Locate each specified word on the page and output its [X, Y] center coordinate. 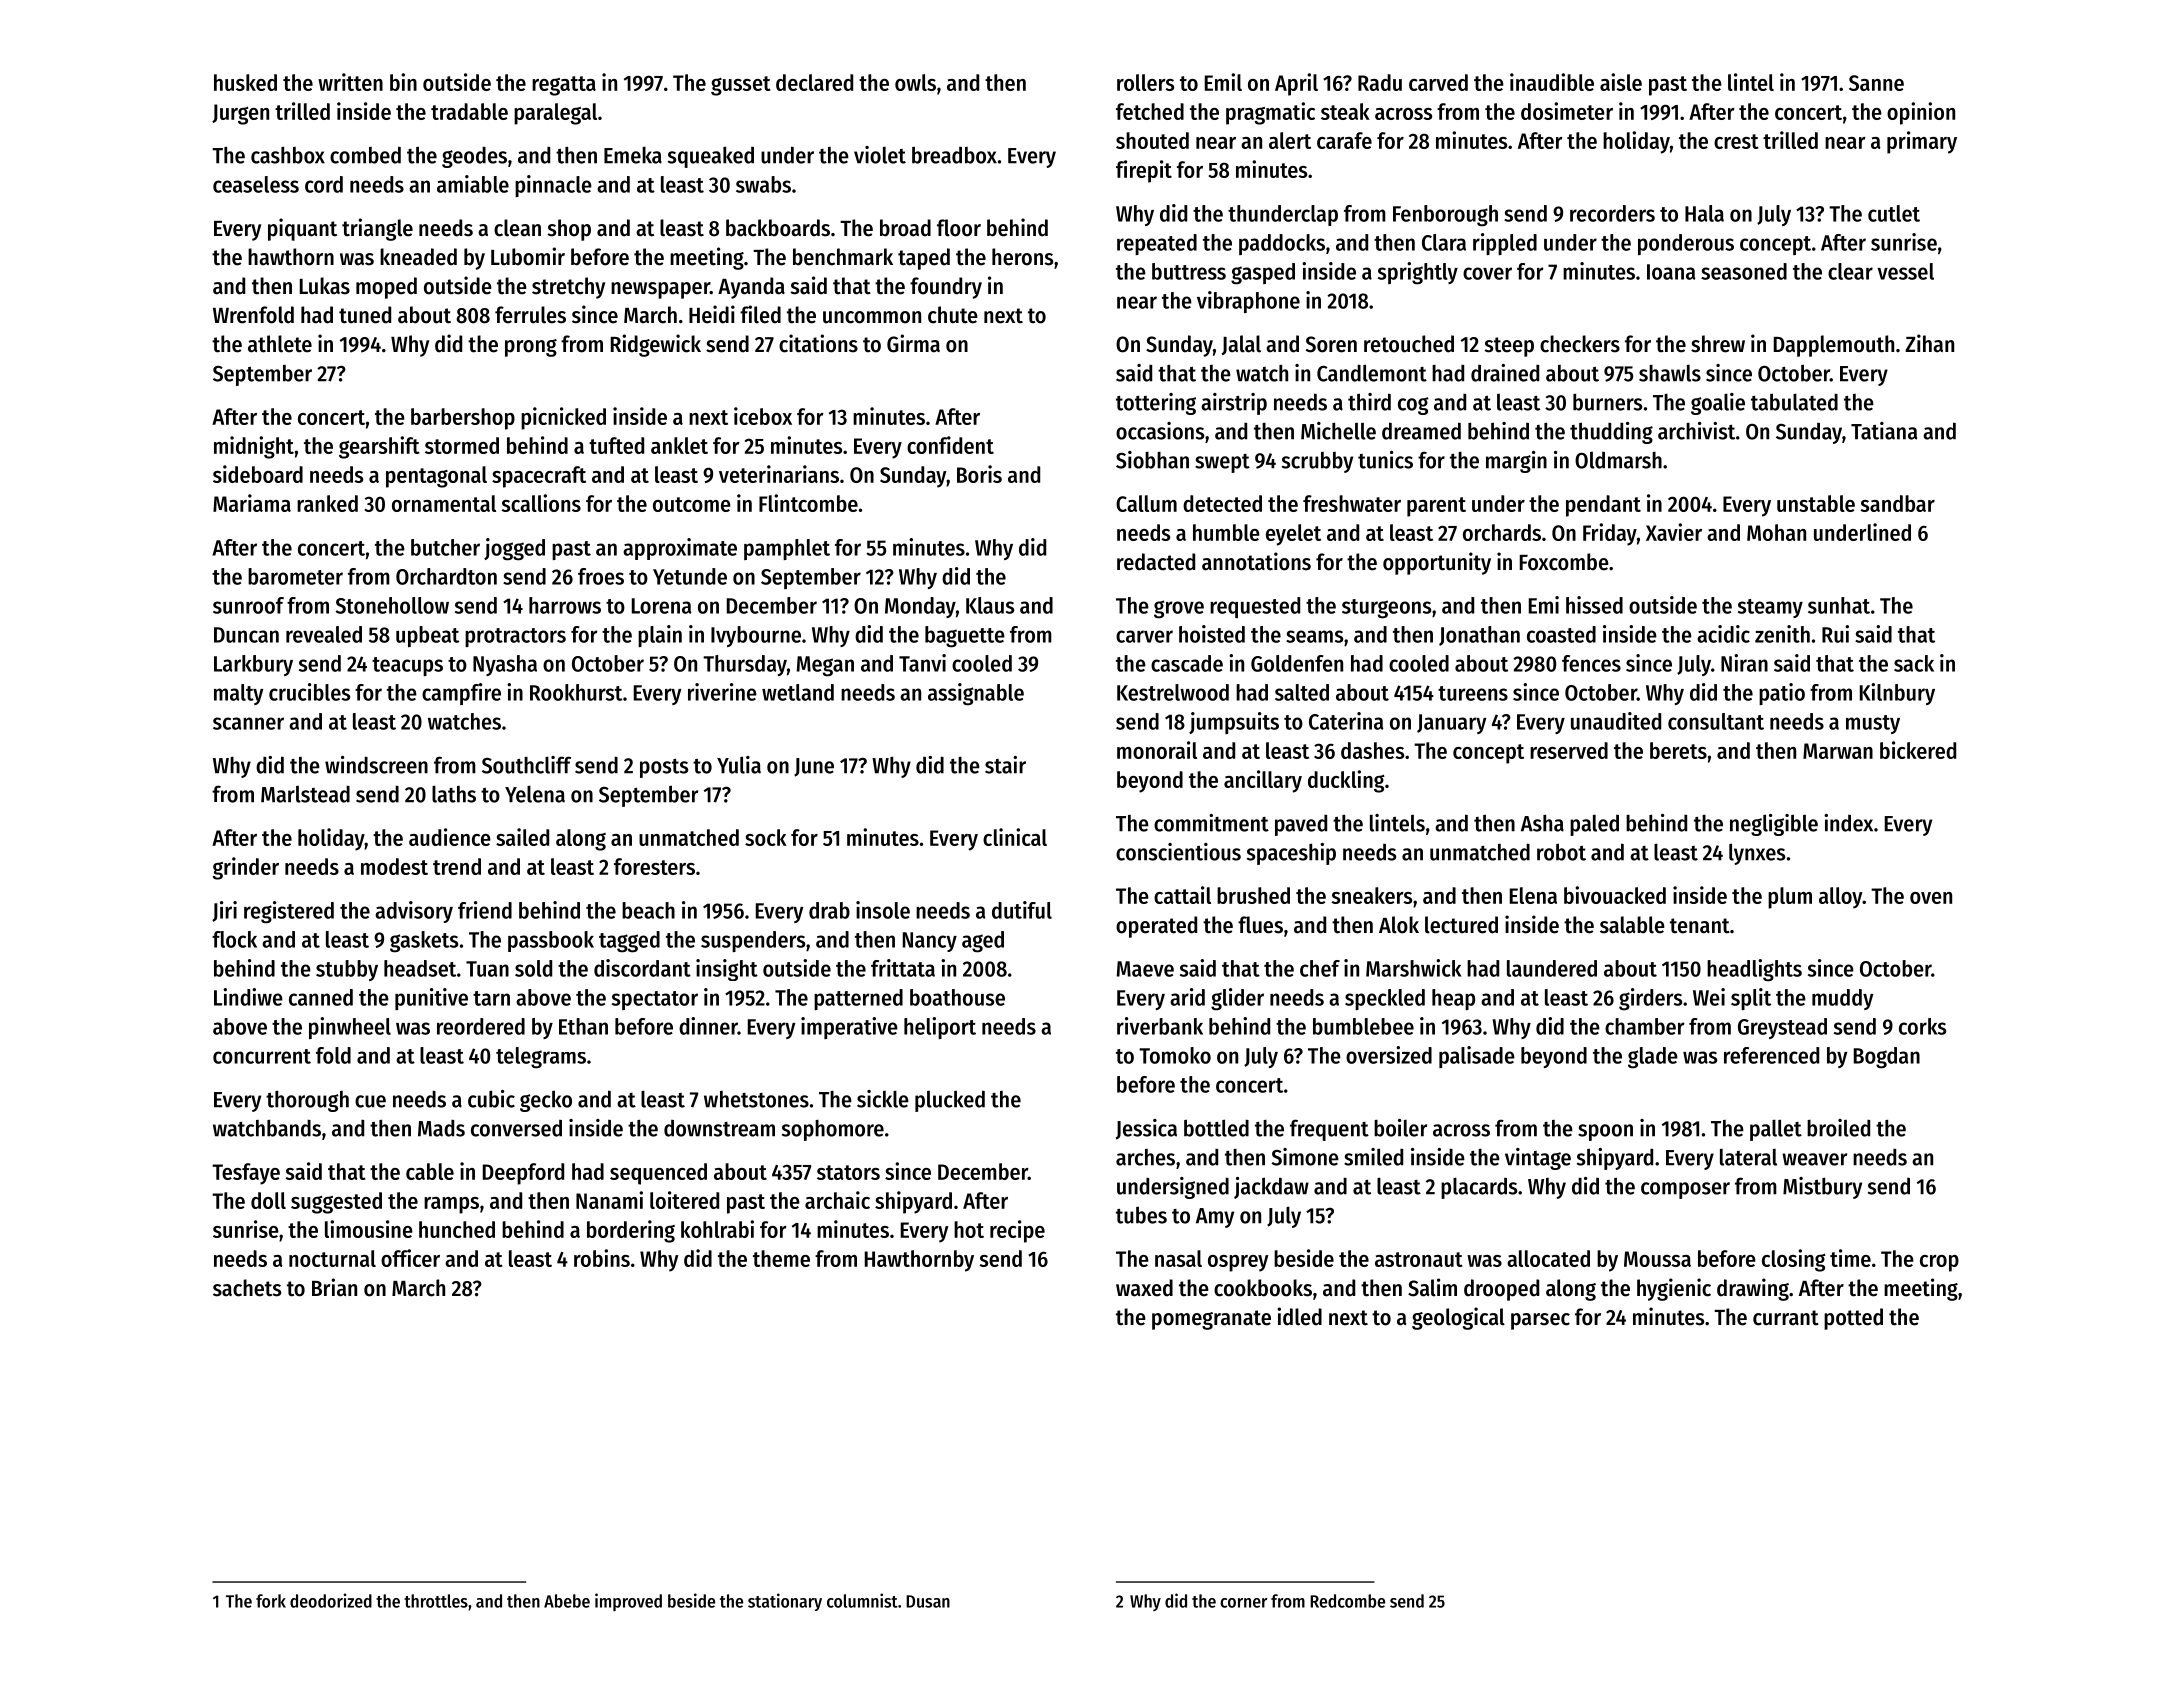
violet [880, 155]
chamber [1644, 1026]
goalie [1718, 404]
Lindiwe [248, 997]
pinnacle [553, 186]
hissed [1594, 605]
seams [1314, 636]
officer [410, 1258]
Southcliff [526, 765]
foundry [946, 288]
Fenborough [1445, 216]
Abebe [567, 1601]
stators [848, 1172]
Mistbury [1822, 1188]
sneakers [1372, 895]
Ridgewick [656, 345]
